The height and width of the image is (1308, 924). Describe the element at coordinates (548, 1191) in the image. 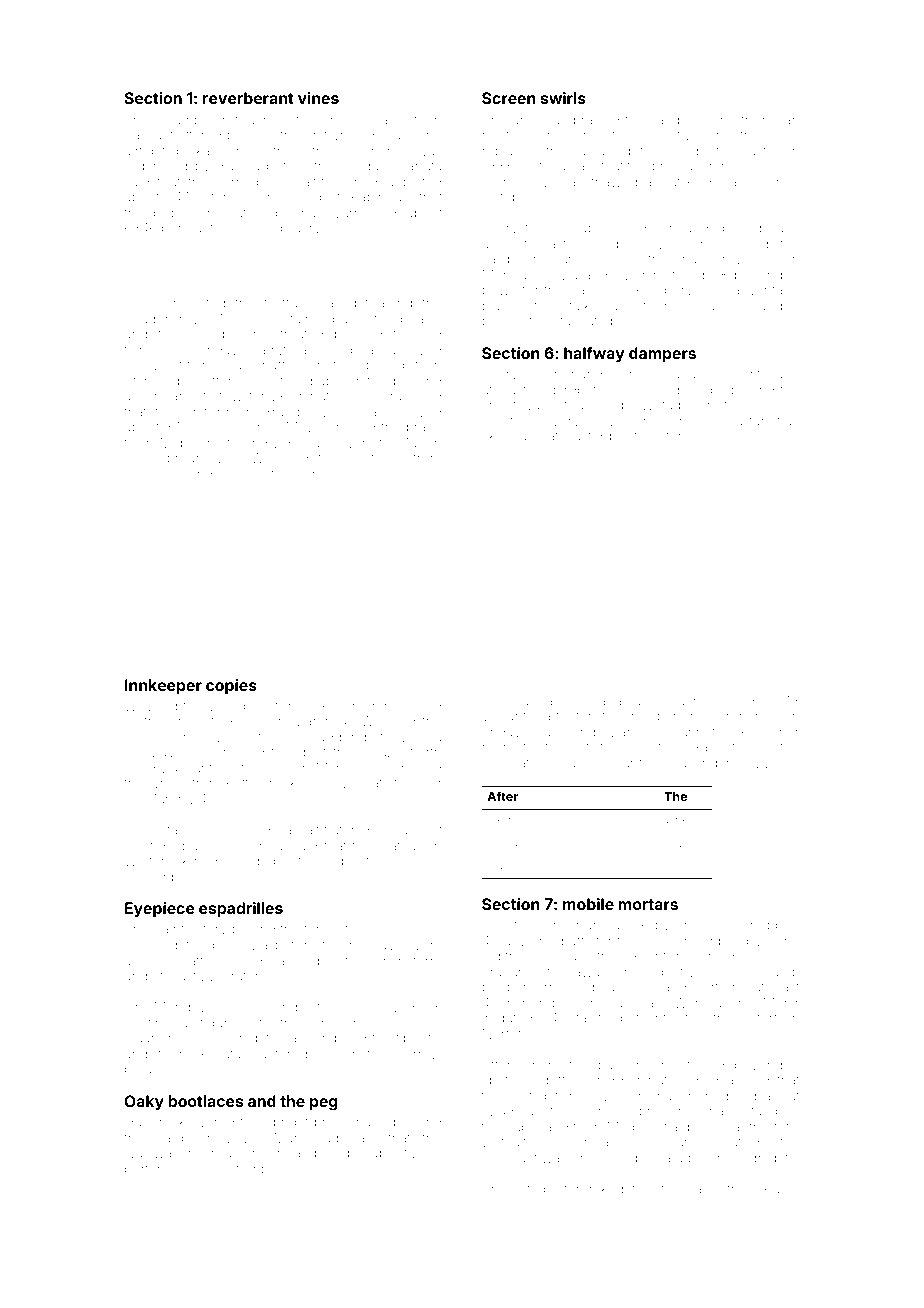

I see `interpreter` at that location.
